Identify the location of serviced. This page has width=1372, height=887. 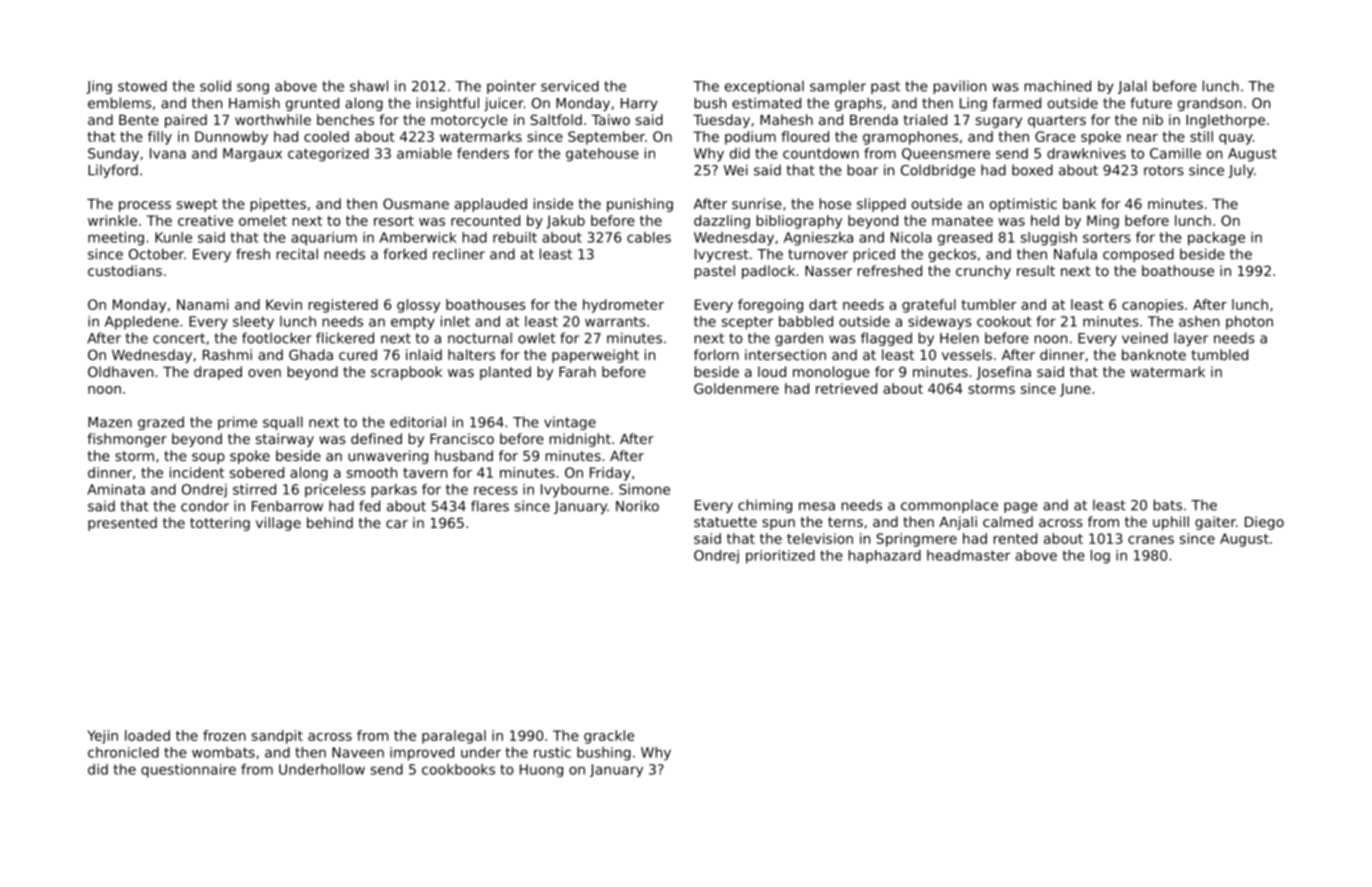
(570, 86).
